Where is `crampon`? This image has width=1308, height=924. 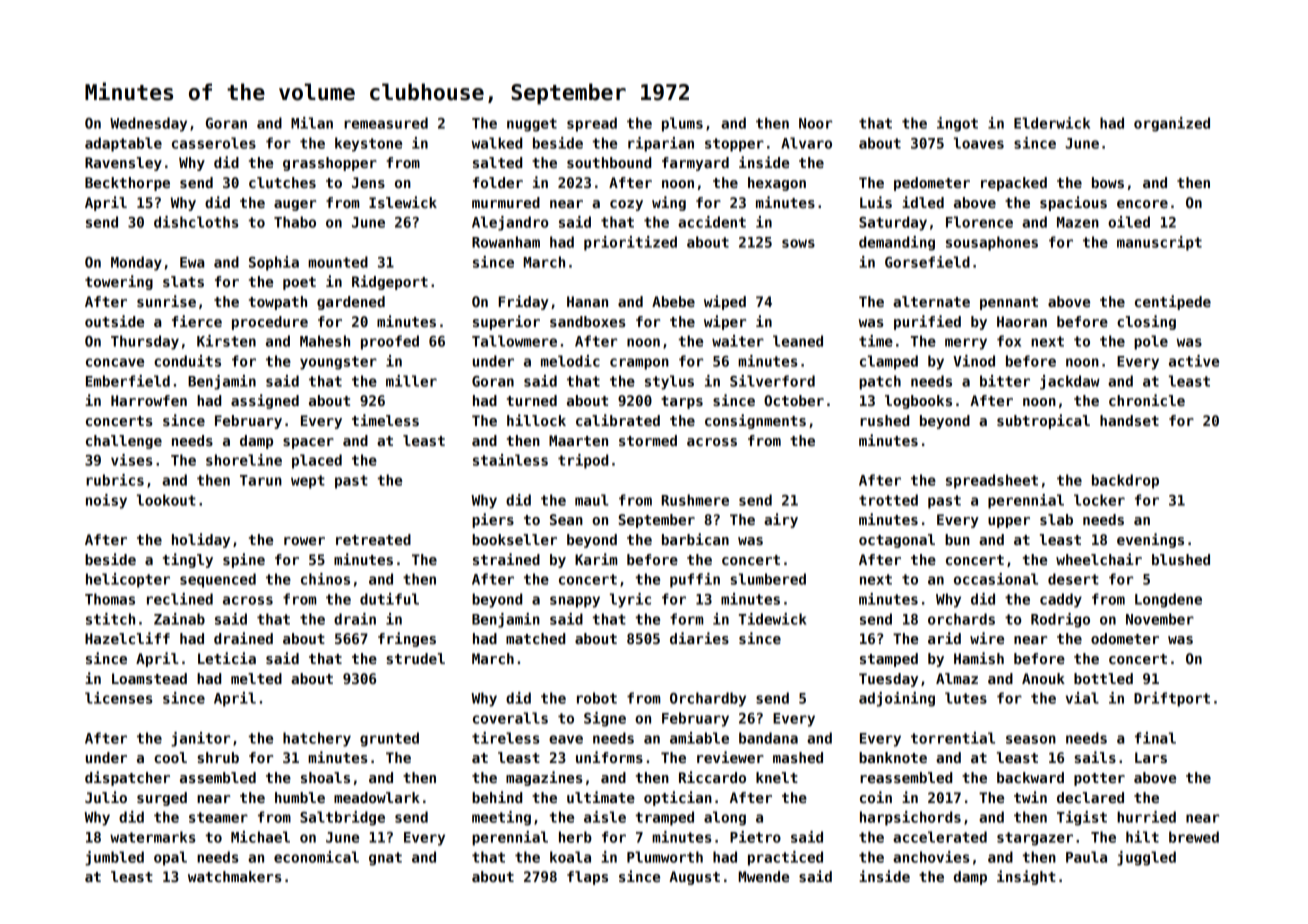
crampon is located at coordinates (639, 364).
